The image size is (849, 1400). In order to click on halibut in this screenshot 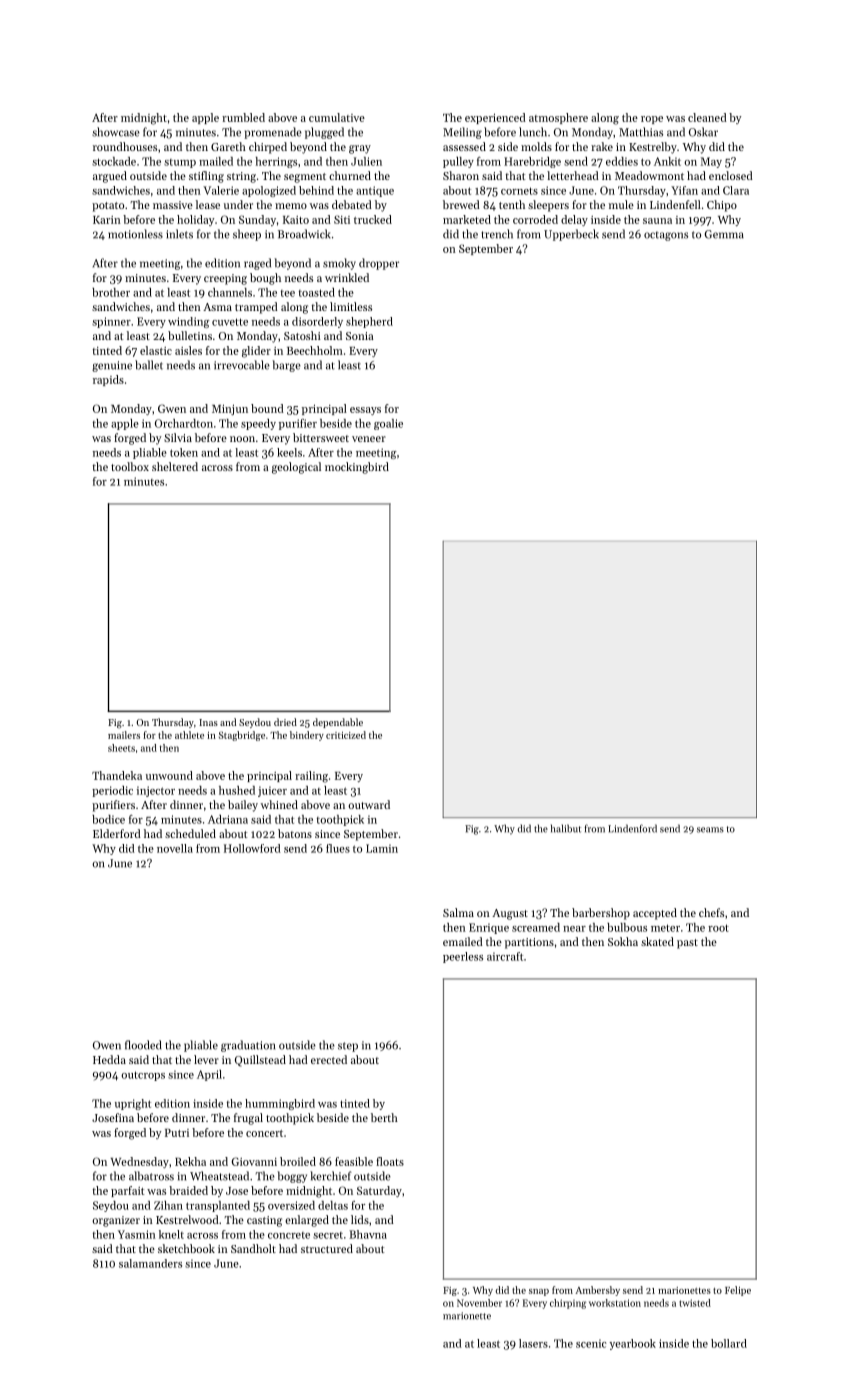, I will do `click(566, 828)`.
